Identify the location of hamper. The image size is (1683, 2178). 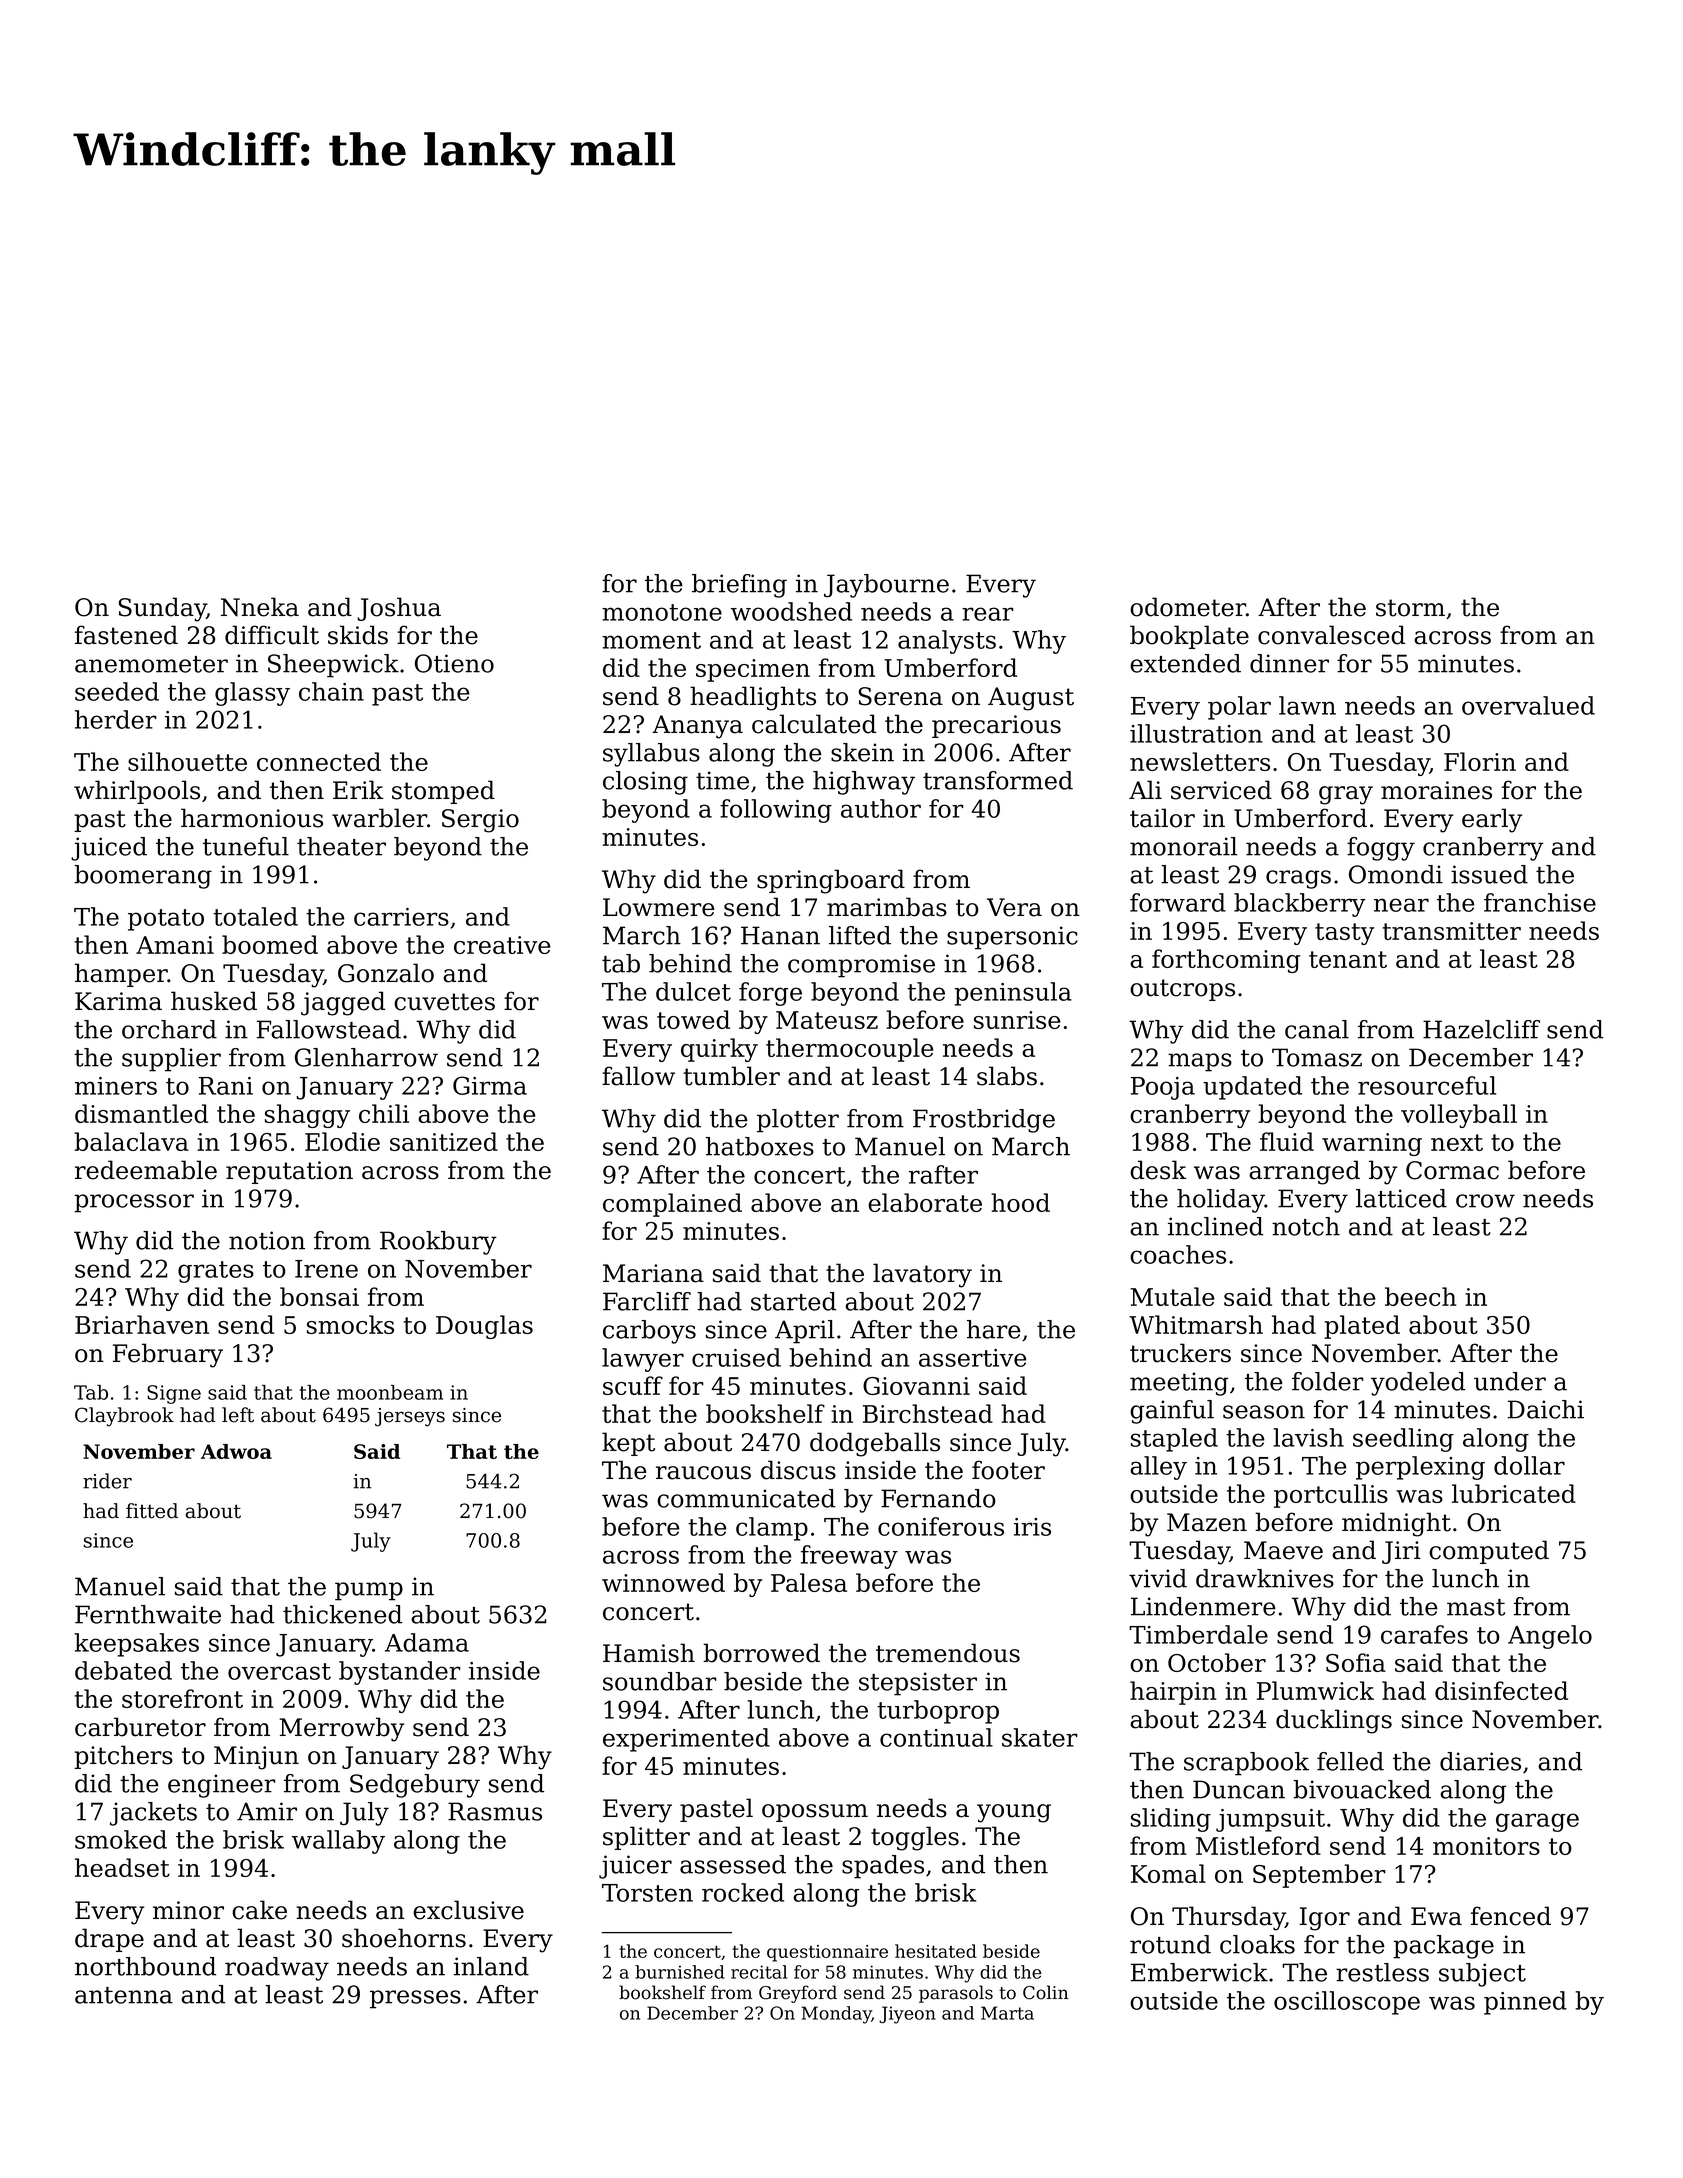
(121, 975).
